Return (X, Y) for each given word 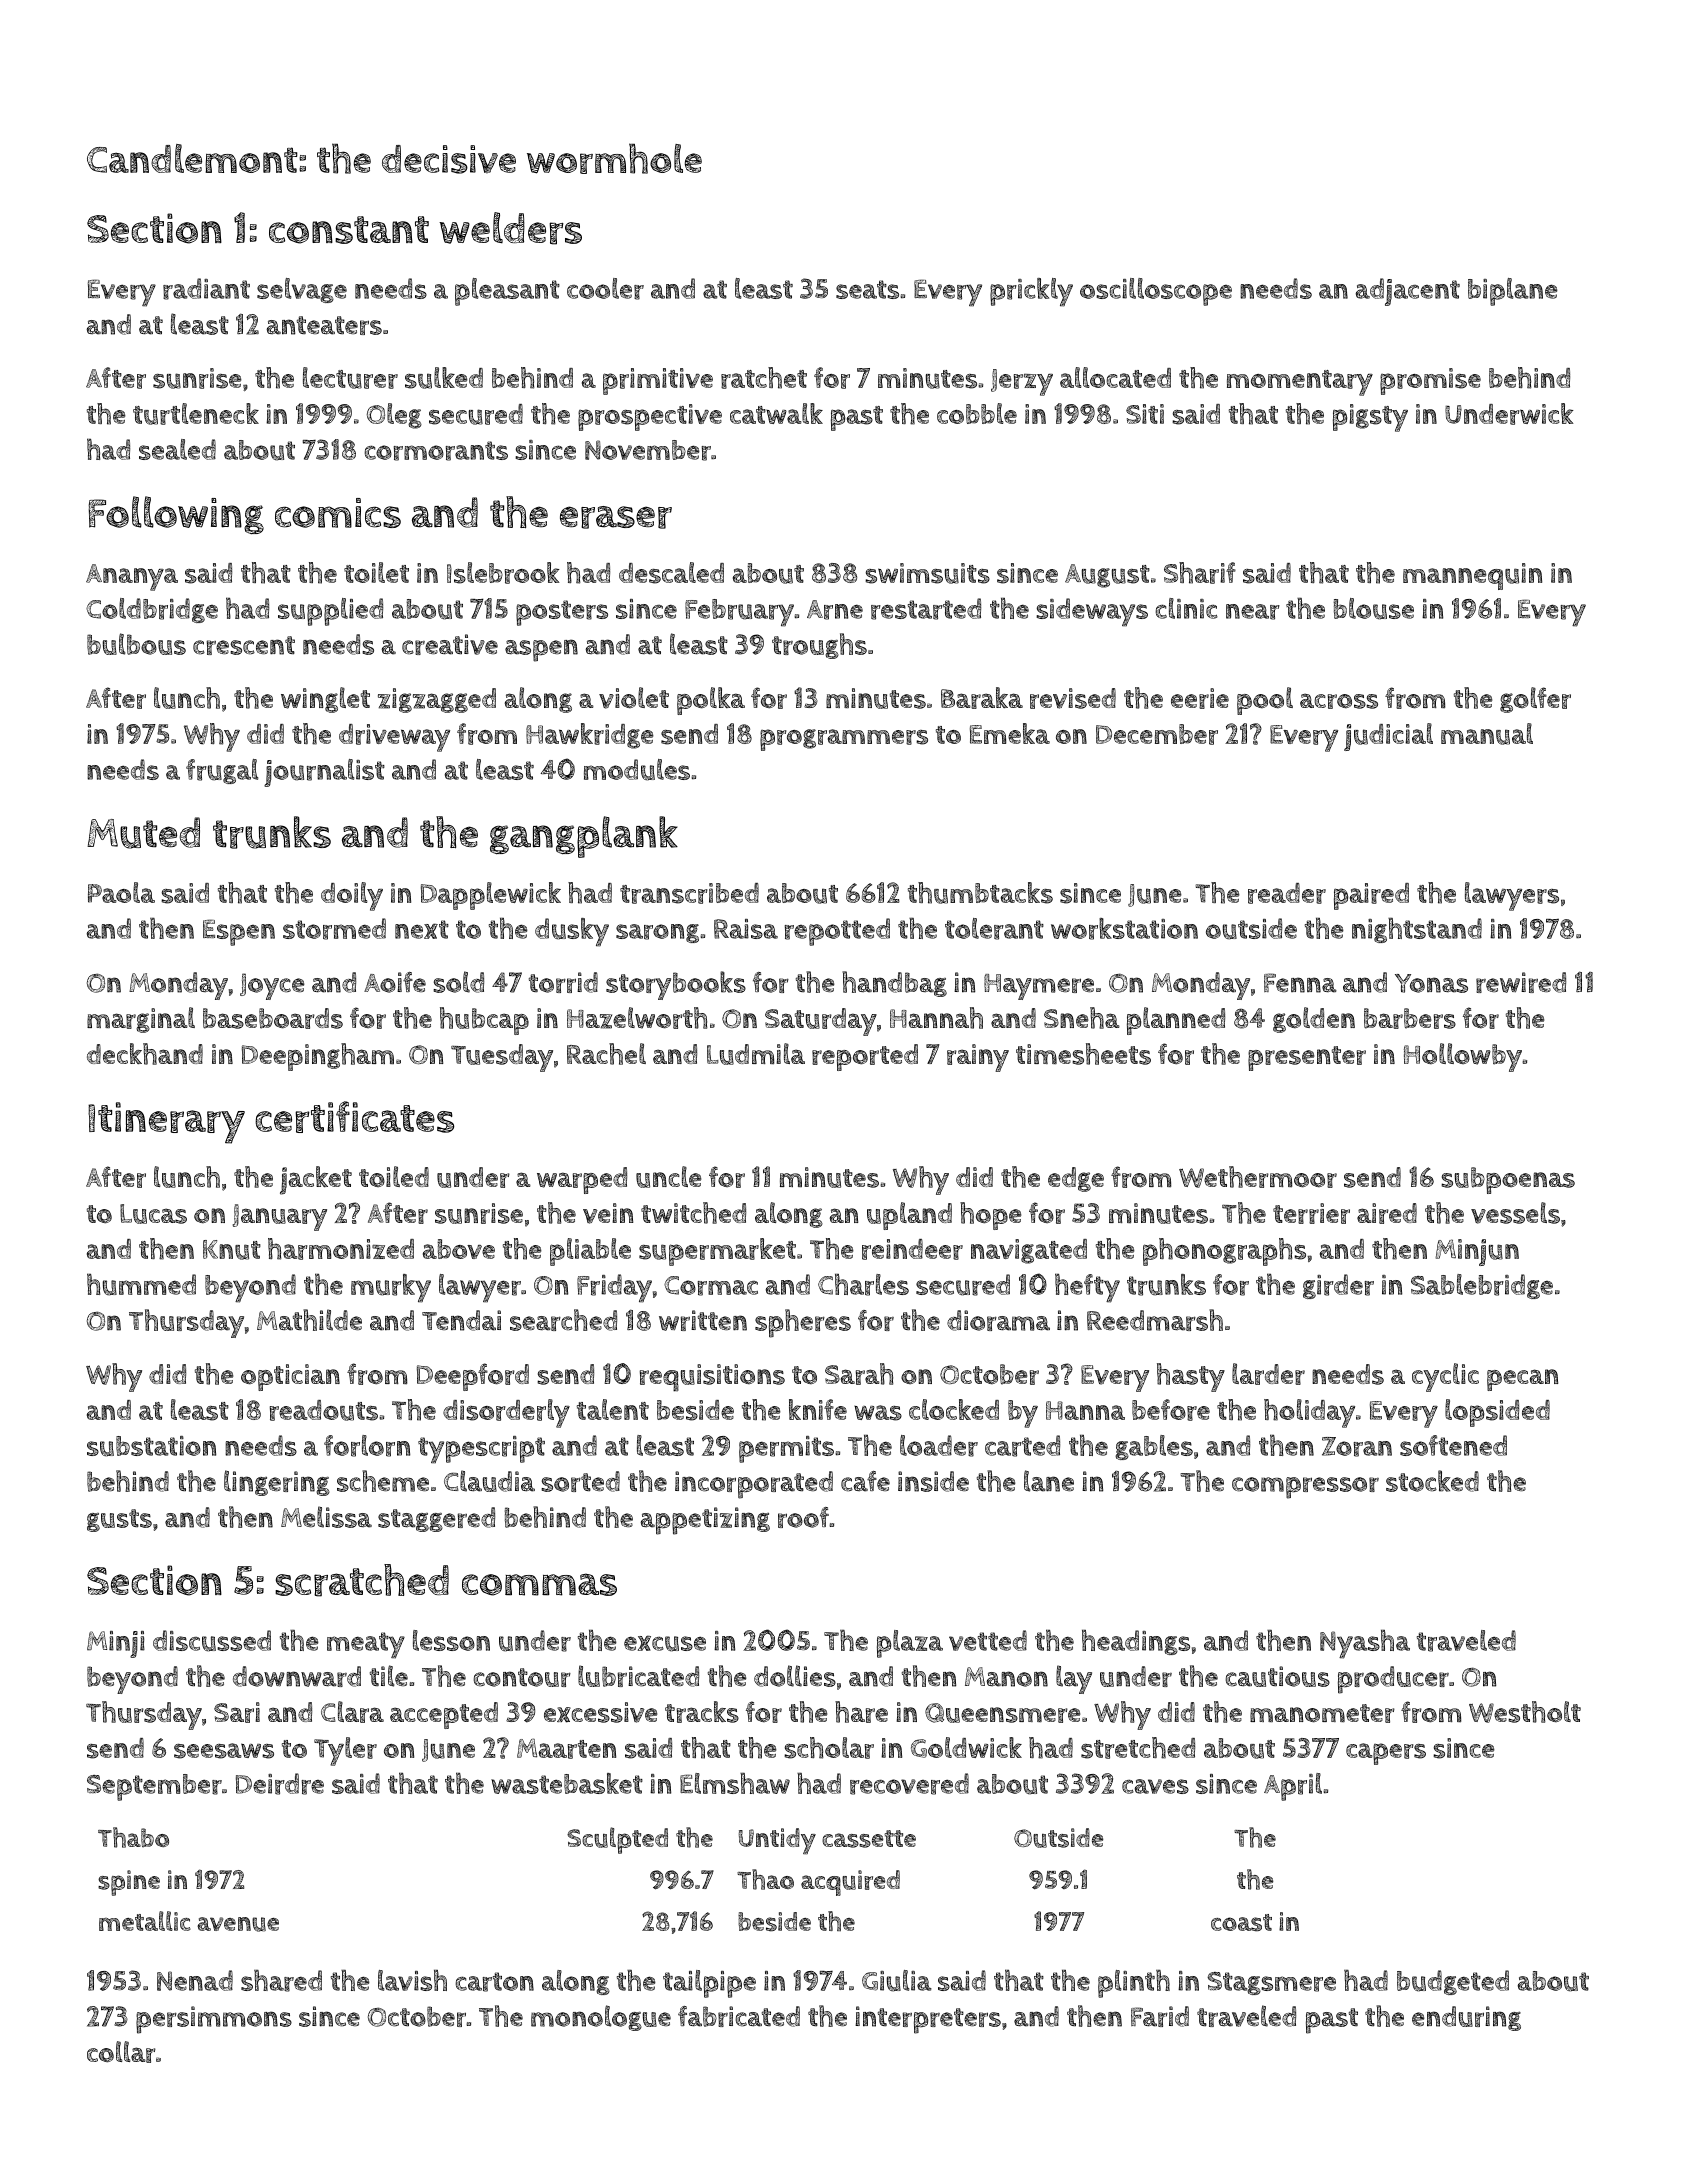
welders (510, 228)
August (1107, 576)
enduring (1466, 2018)
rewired (1521, 982)
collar (121, 2052)
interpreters (928, 2020)
